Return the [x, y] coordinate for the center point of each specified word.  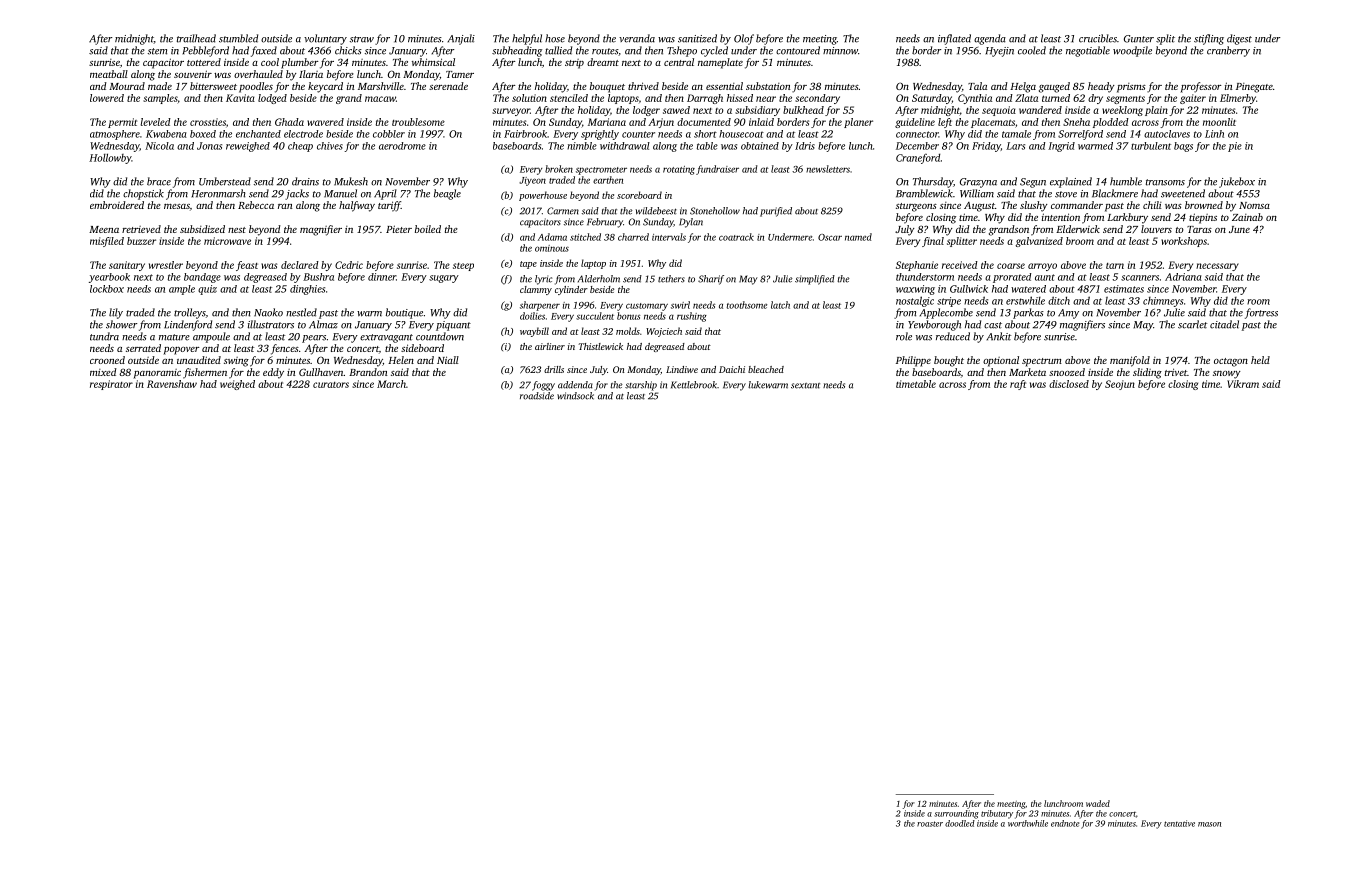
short [705, 134]
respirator [111, 385]
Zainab [1247, 217]
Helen [401, 360]
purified [776, 212]
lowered [107, 98]
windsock [575, 396]
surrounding [956, 814]
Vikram [1243, 384]
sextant [805, 386]
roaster [930, 824]
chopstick [143, 194]
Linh [1214, 134]
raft [1018, 385]
